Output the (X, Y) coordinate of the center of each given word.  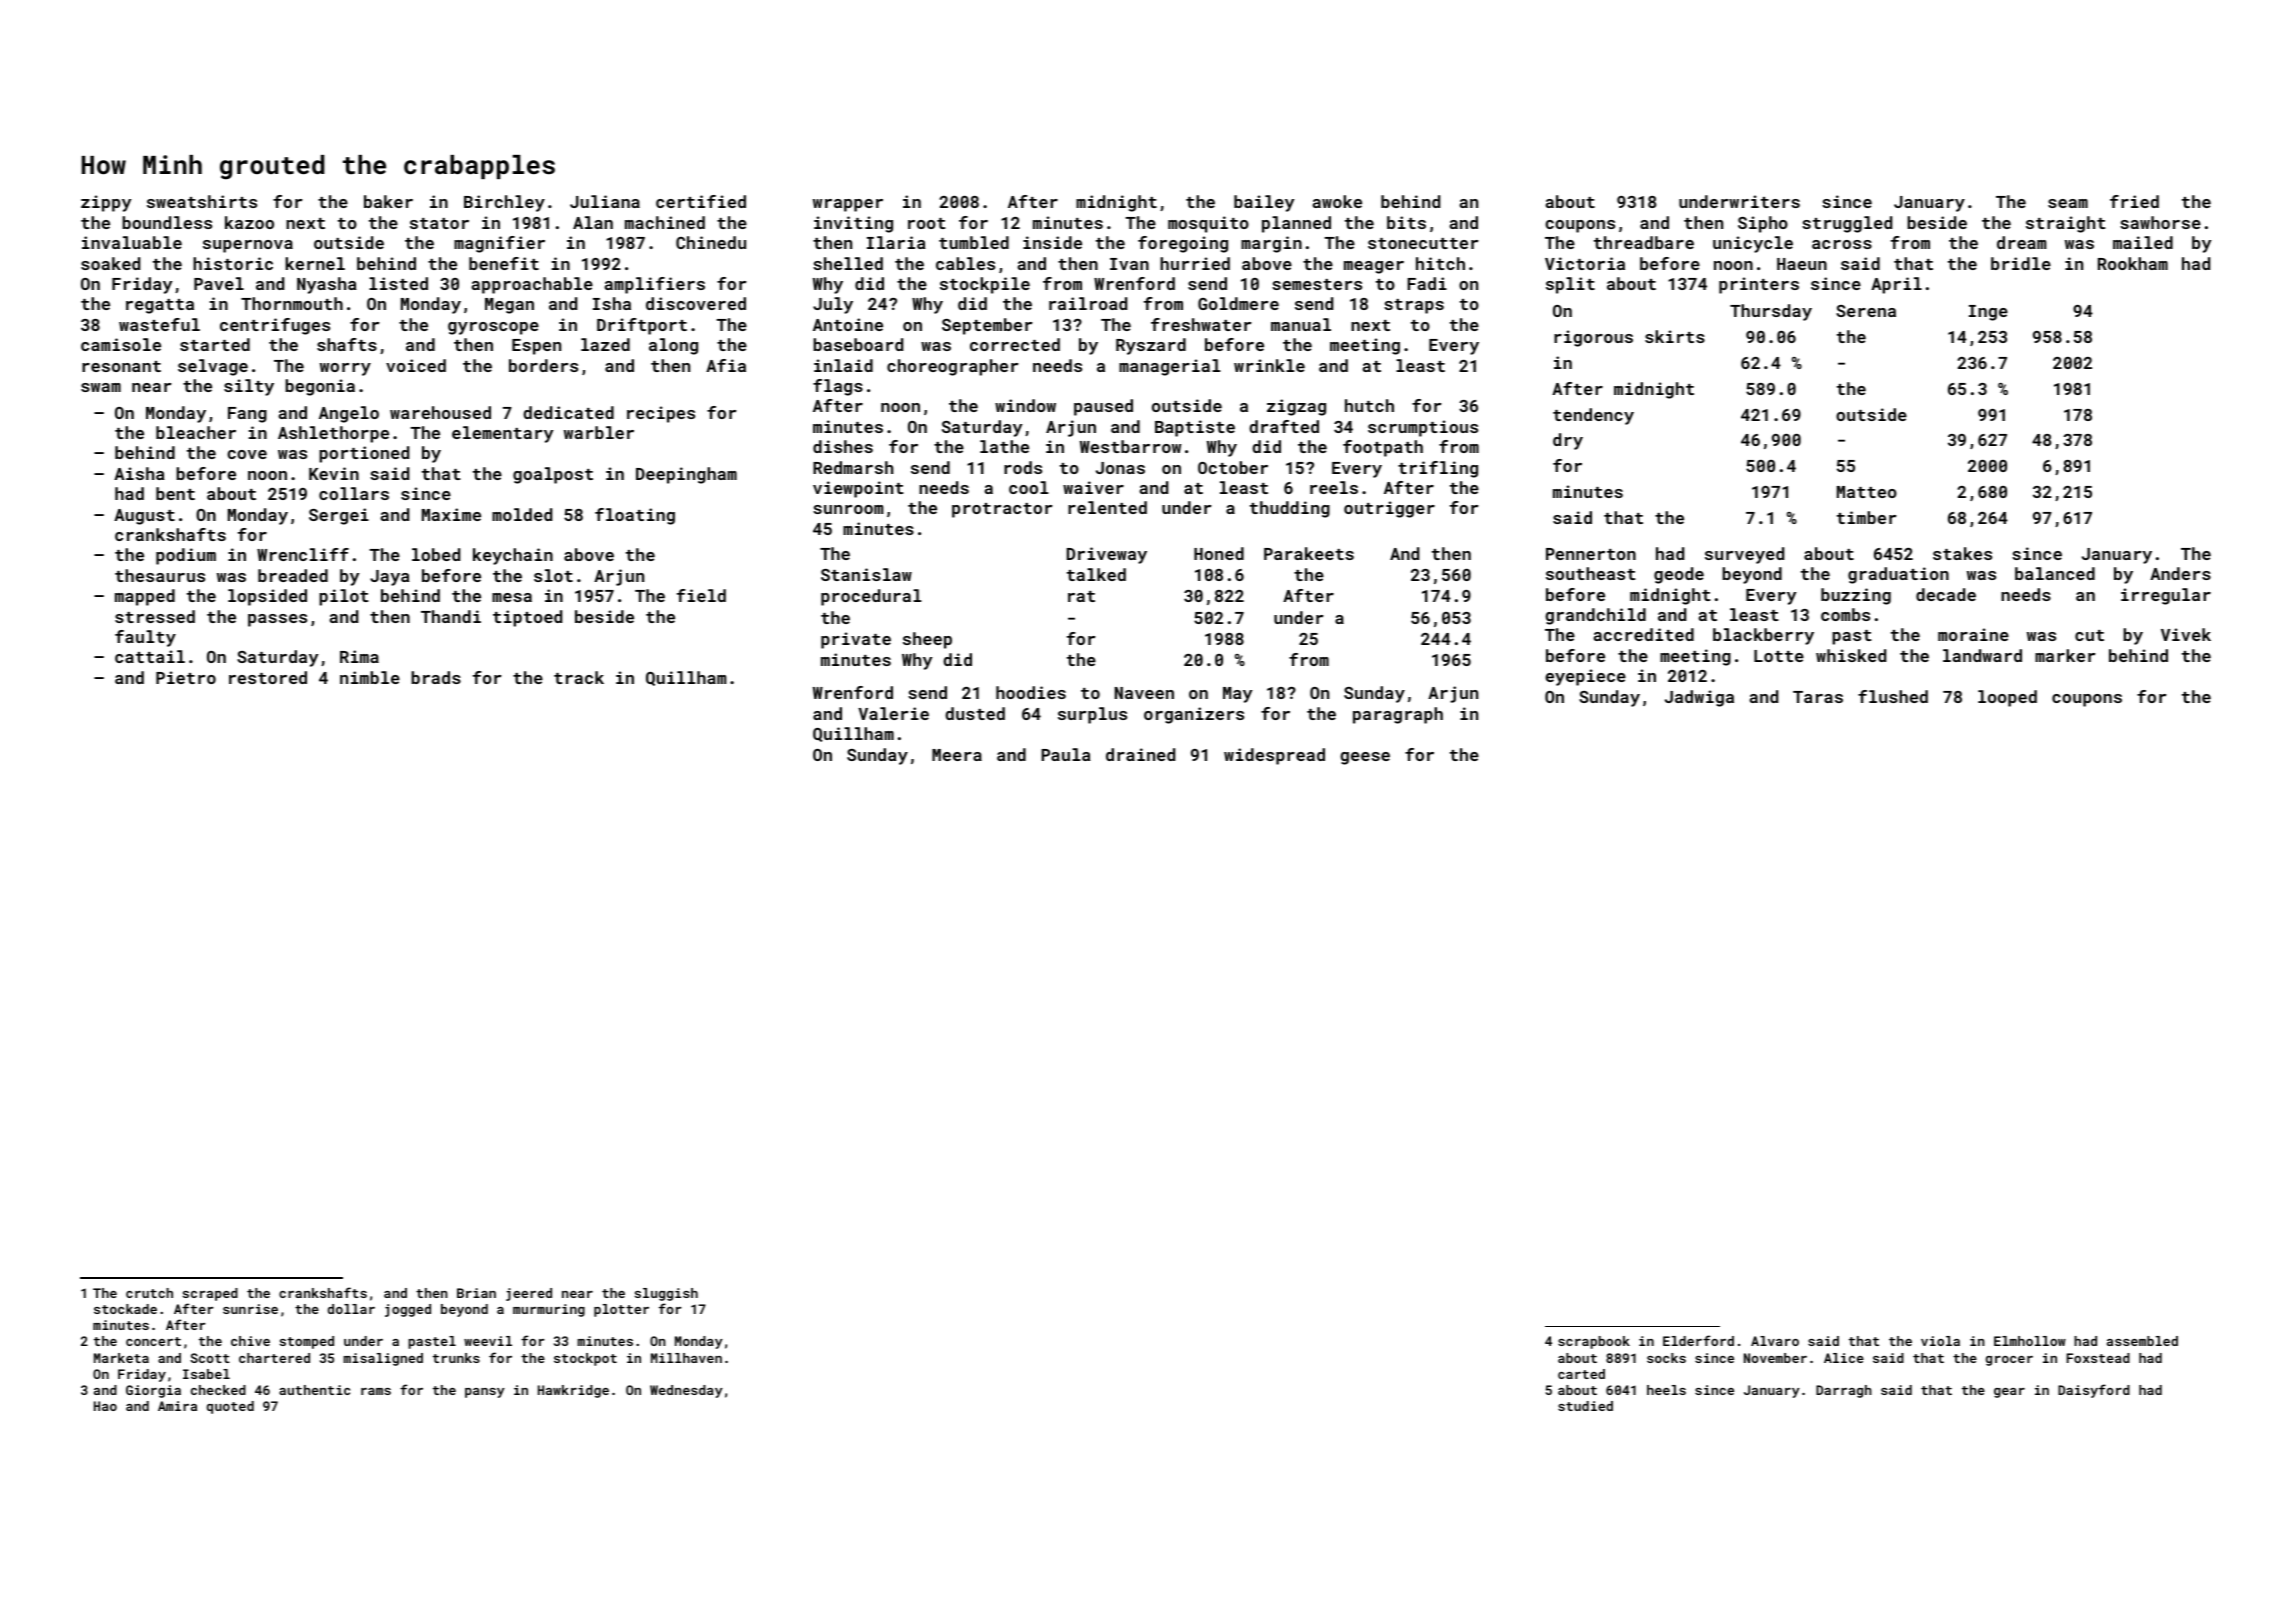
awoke (1337, 201)
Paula (1066, 754)
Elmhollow (2030, 1341)
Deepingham (686, 475)
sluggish (666, 1294)
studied (1585, 1406)
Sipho (1763, 224)
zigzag (1296, 407)
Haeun (1802, 264)
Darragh (1844, 1391)
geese (1365, 758)
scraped (210, 1294)
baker (388, 201)
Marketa (121, 1358)
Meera (957, 755)
